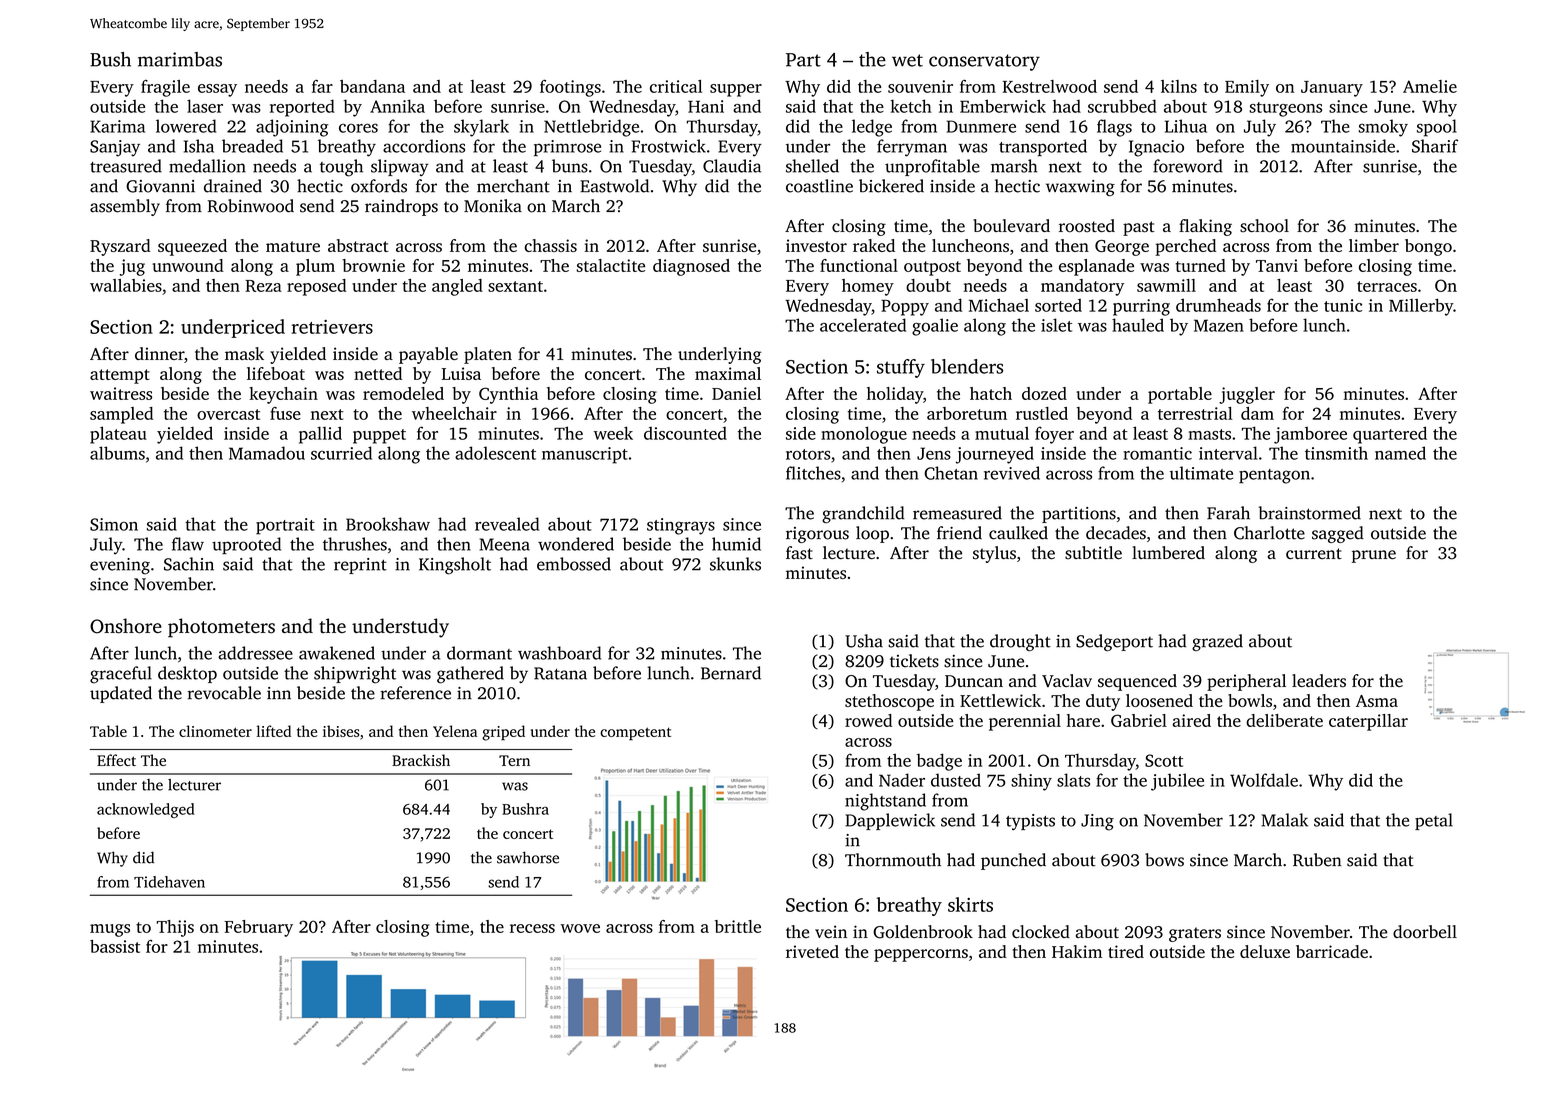  What do you see at coordinates (1103, 702) in the image?
I see `duty` at bounding box center [1103, 702].
